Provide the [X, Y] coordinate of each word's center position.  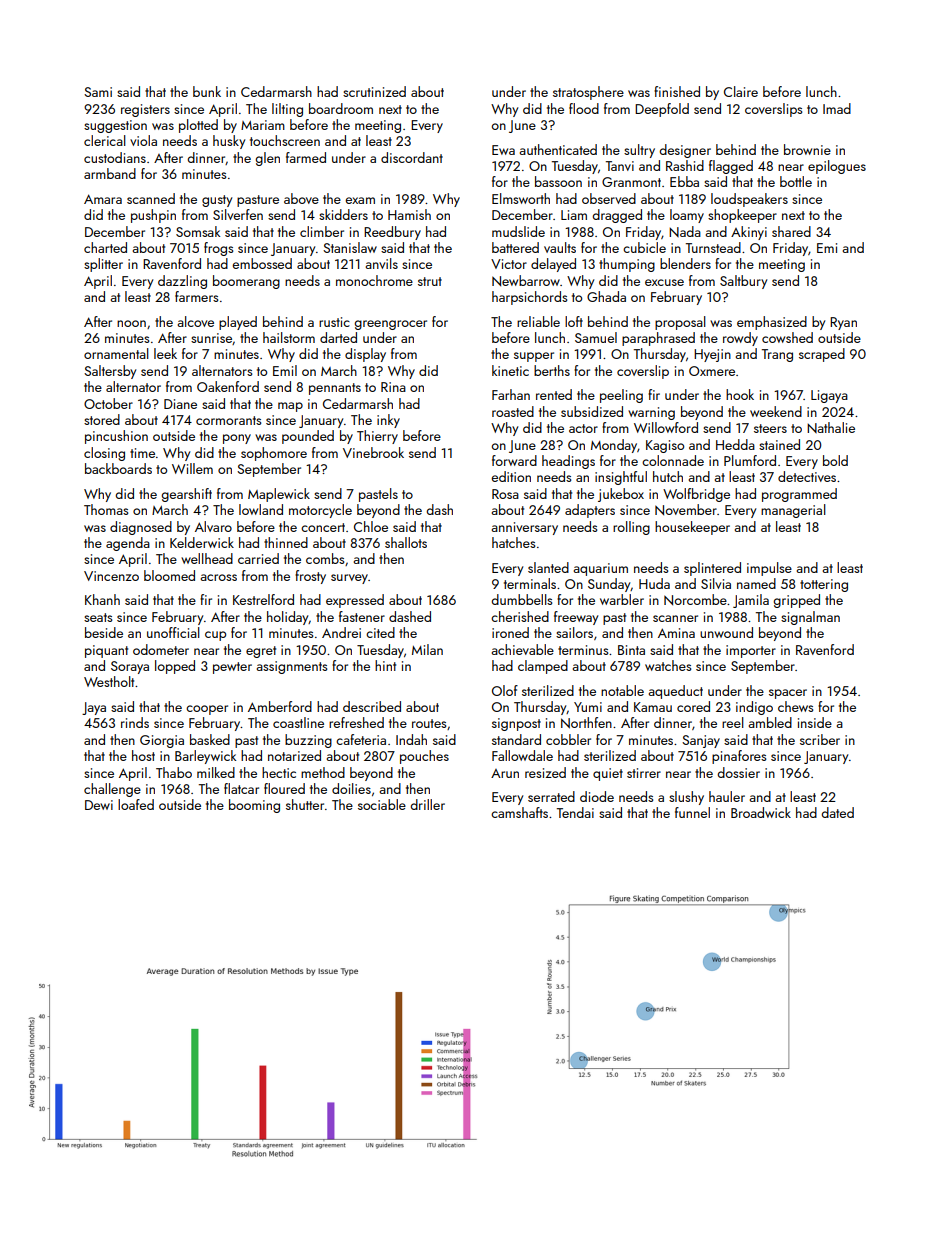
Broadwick [761, 812]
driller [427, 804]
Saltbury [743, 282]
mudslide [518, 231]
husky [229, 142]
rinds [135, 722]
